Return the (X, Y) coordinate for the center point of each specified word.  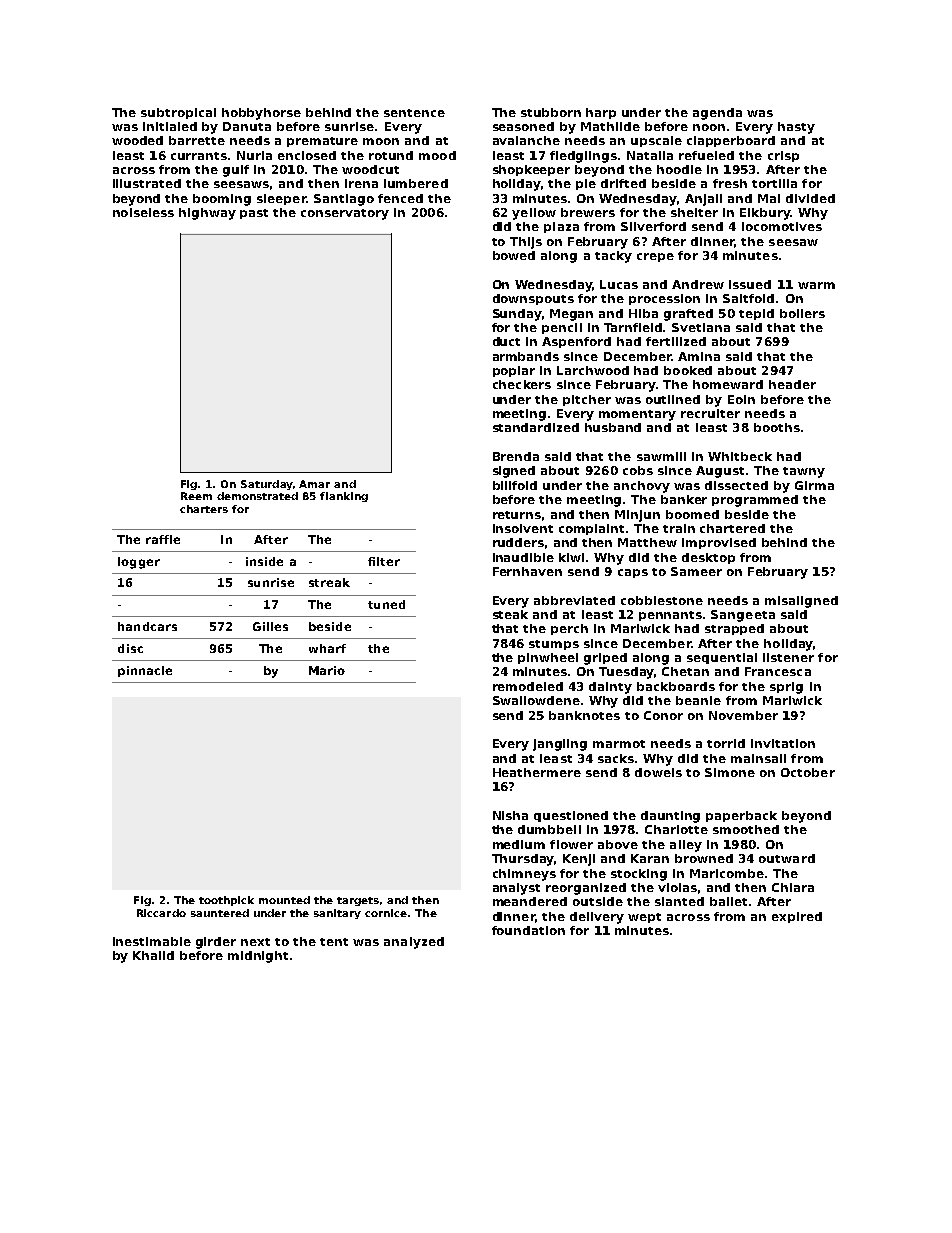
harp (601, 113)
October (808, 772)
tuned (386, 604)
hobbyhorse (261, 114)
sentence (414, 113)
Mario (327, 670)
